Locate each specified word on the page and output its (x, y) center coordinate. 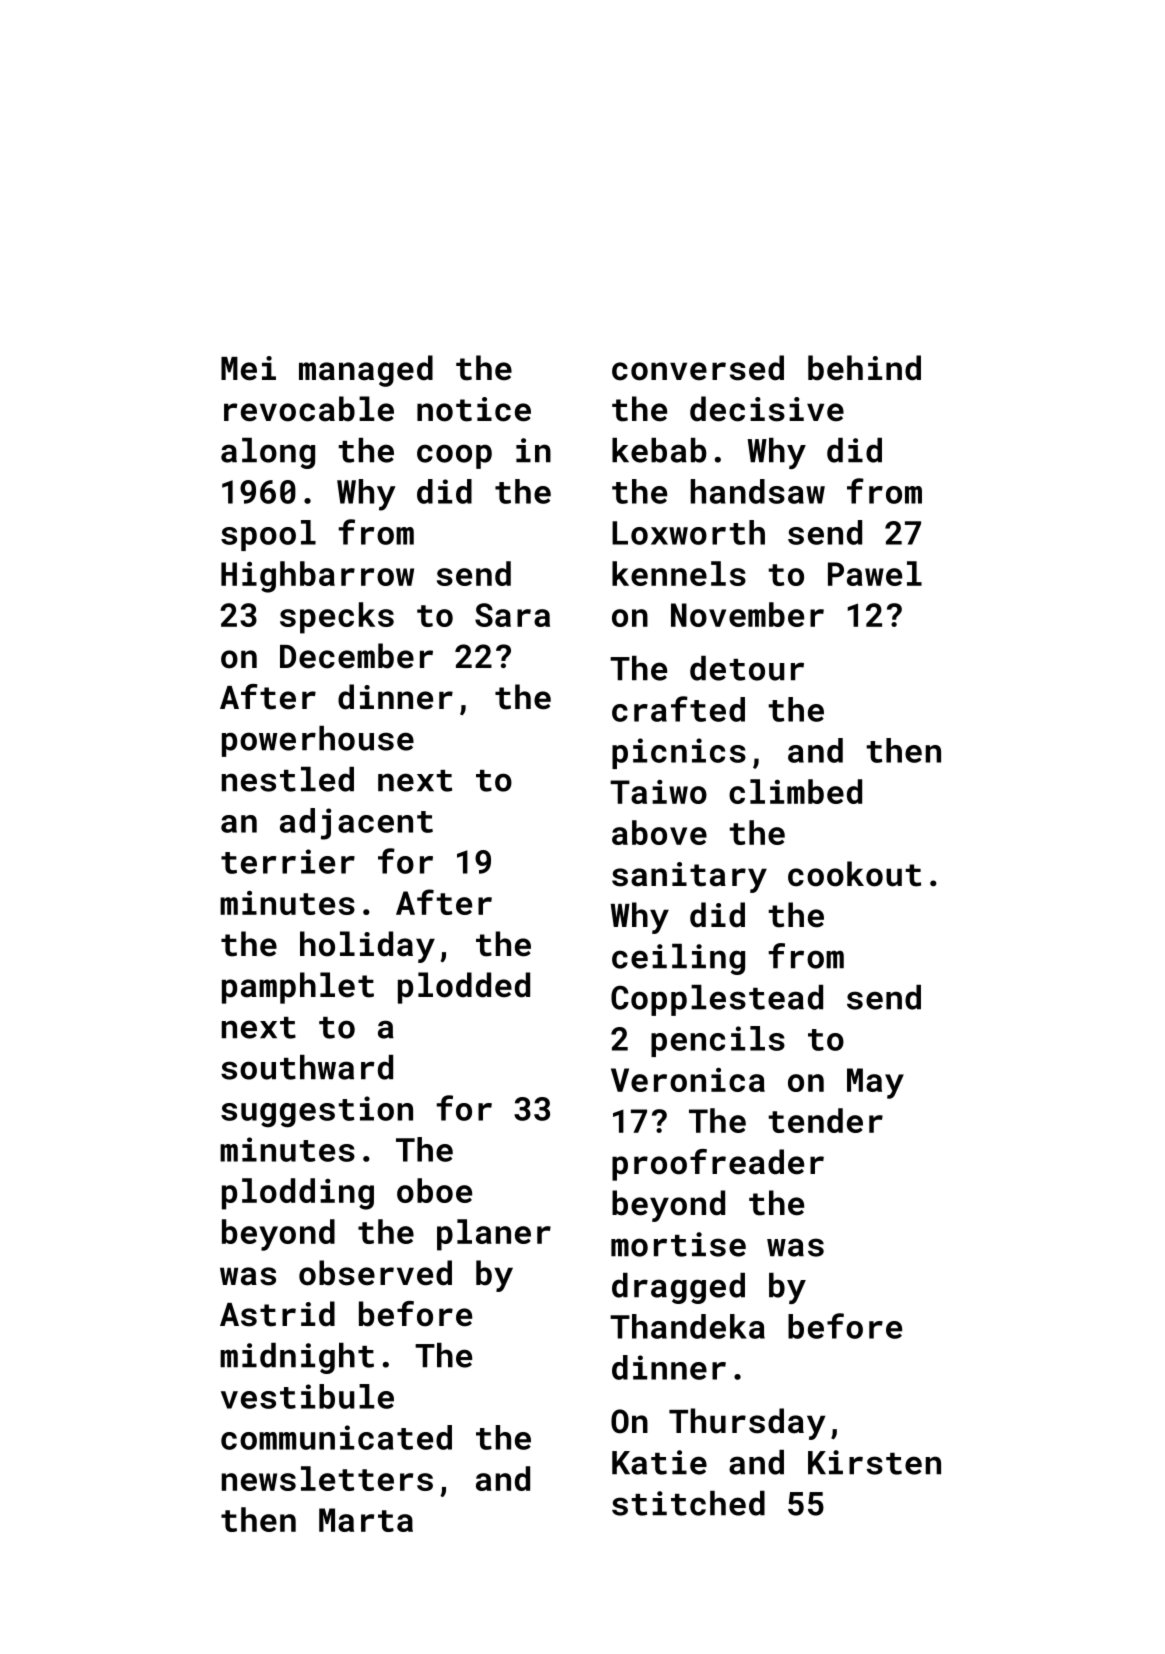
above (659, 832)
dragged (678, 1288)
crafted (678, 709)
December (356, 656)
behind (864, 368)
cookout (854, 874)
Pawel (875, 573)
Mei (248, 368)
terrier (288, 861)
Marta (366, 1520)
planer (494, 1235)
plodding (298, 1194)
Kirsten (874, 1462)
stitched (688, 1503)
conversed (698, 368)
